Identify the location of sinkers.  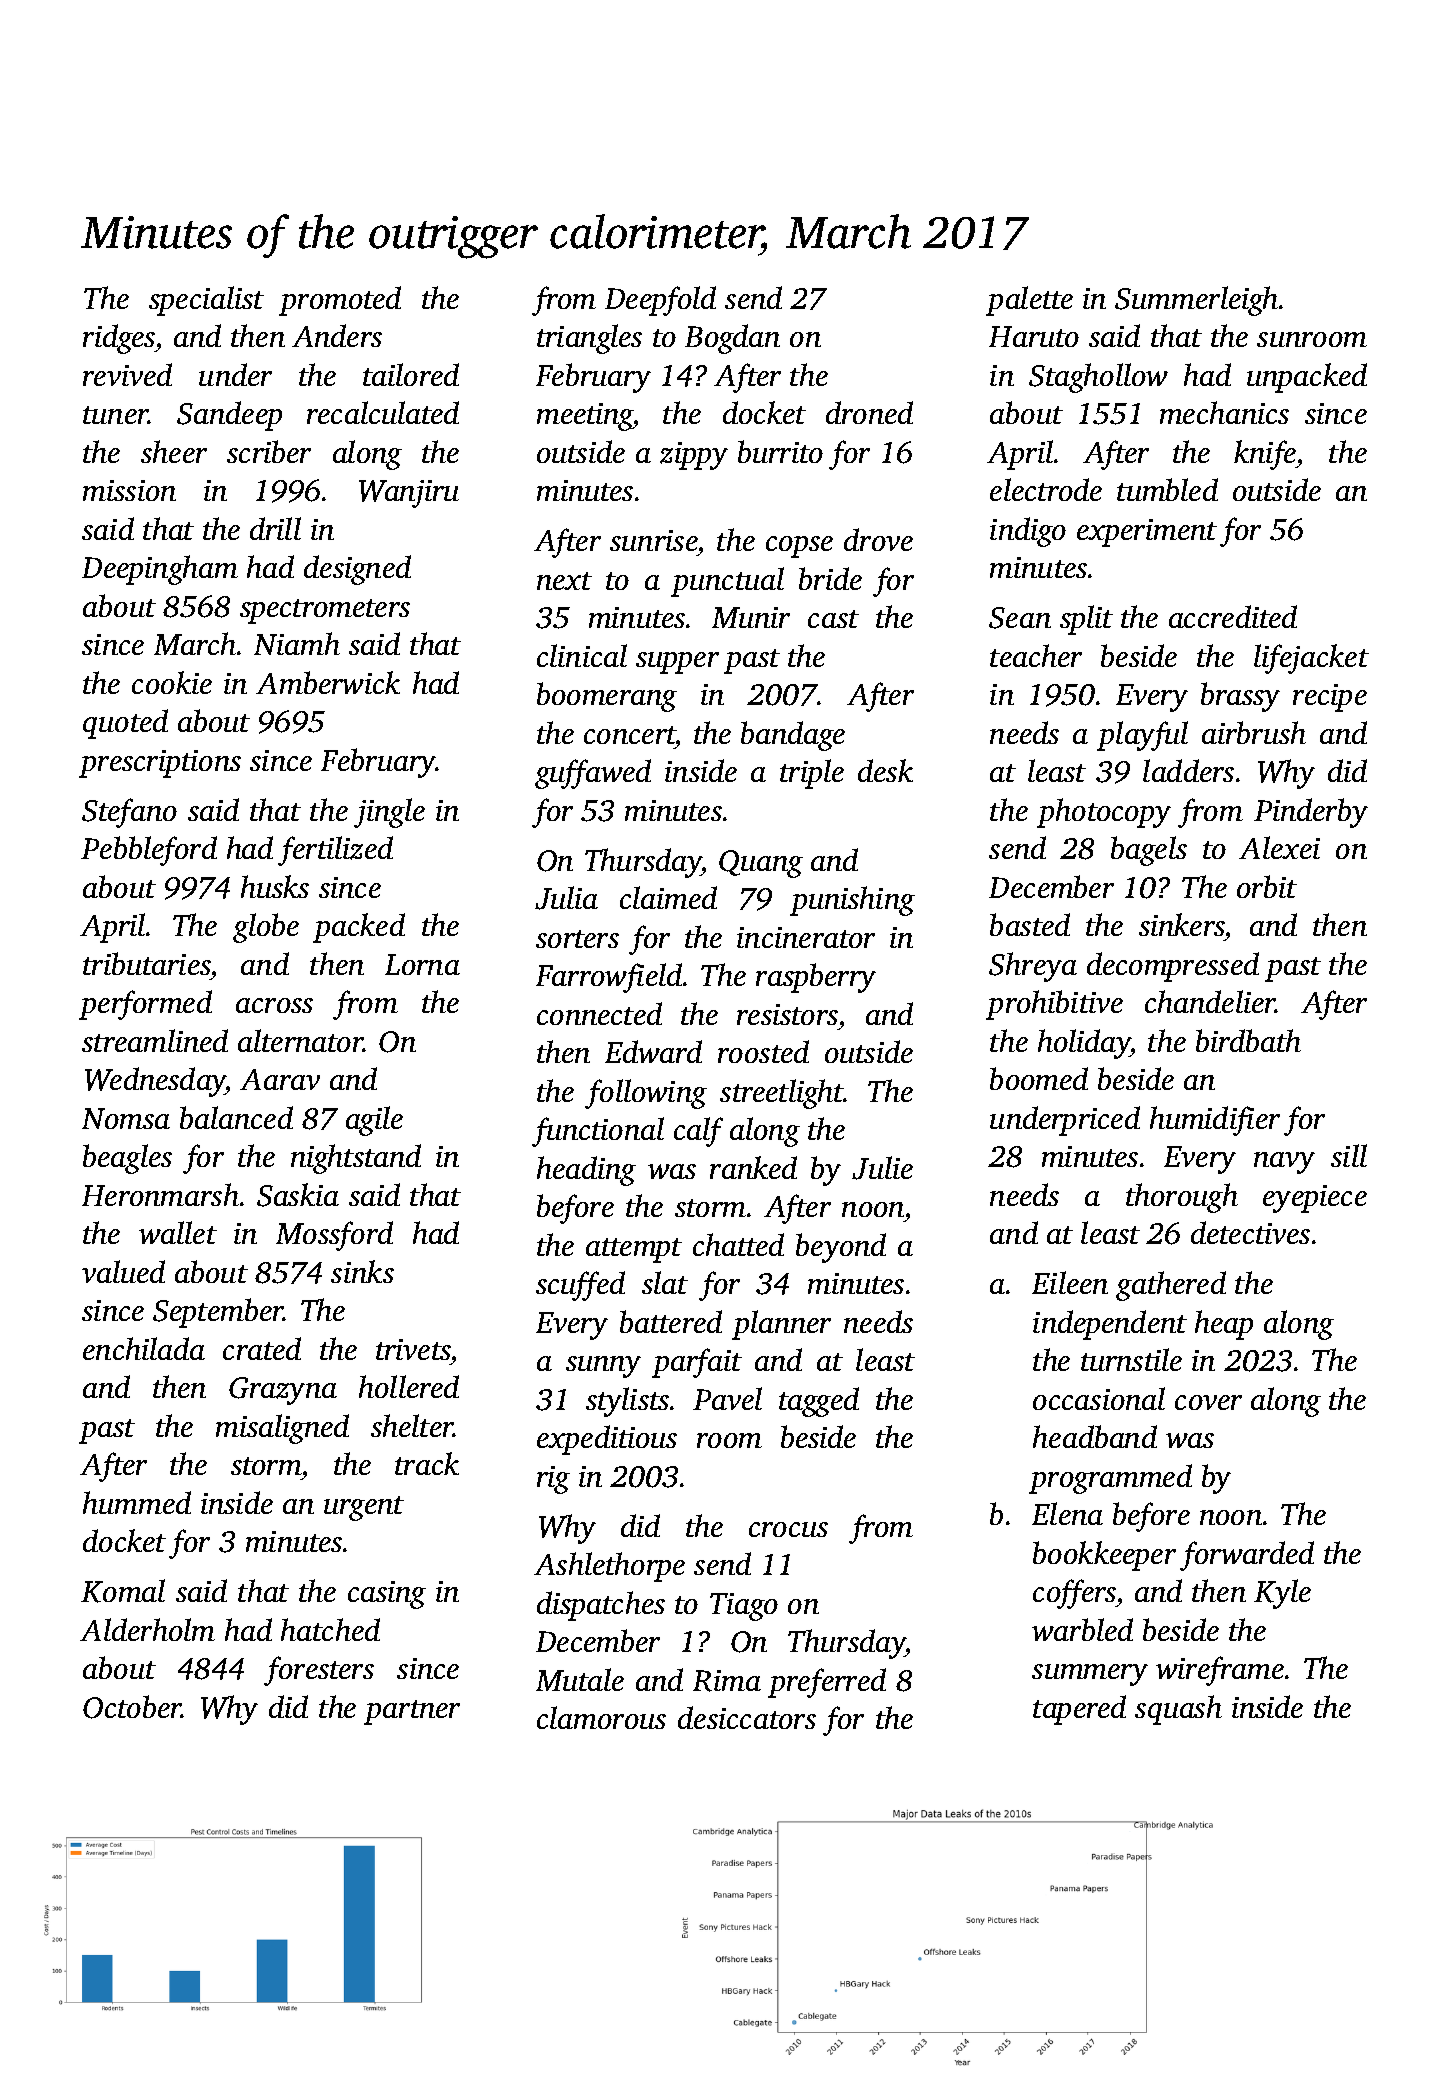
(1182, 924).
